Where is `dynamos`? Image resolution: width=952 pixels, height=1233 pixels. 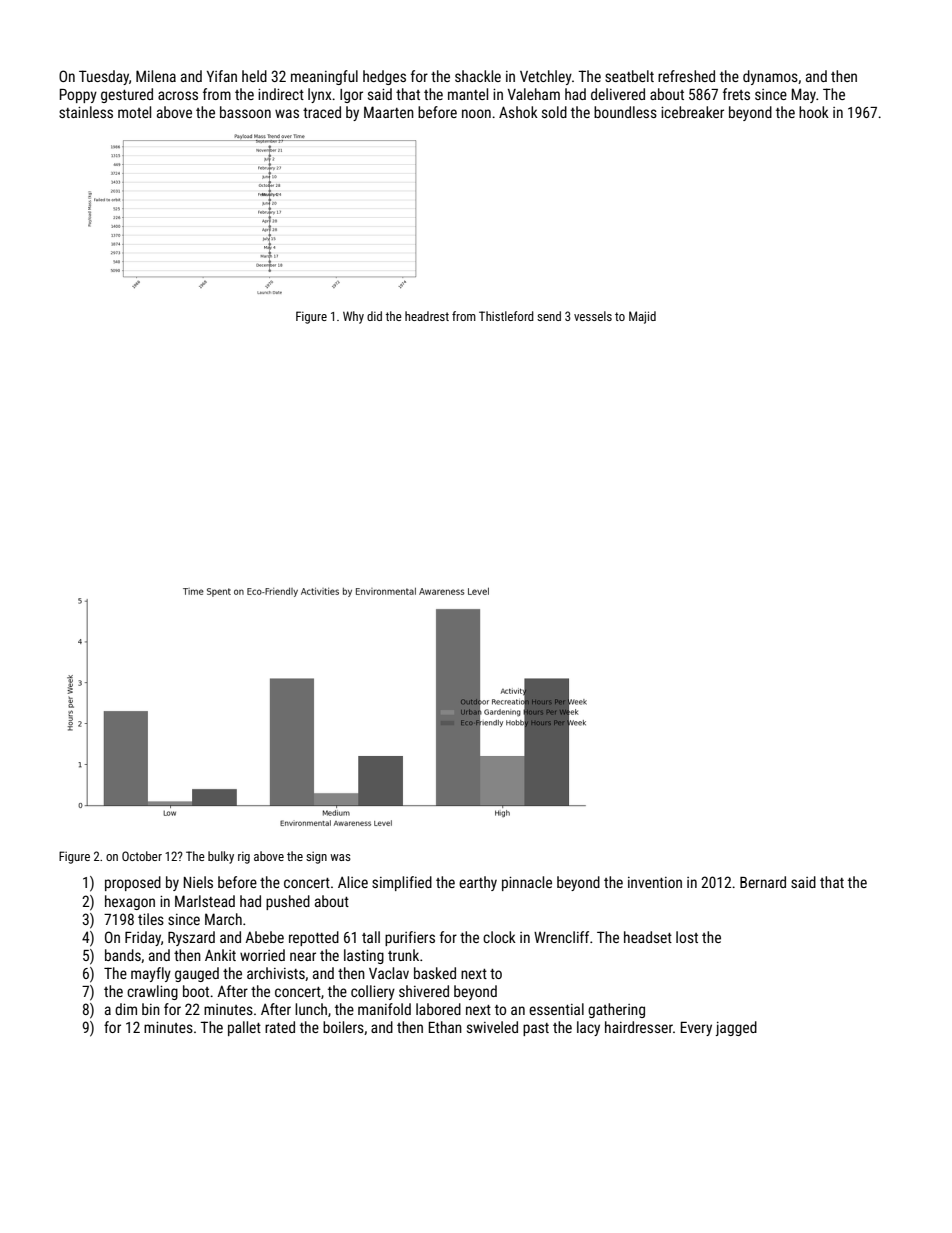 dynamos is located at coordinates (770, 77).
